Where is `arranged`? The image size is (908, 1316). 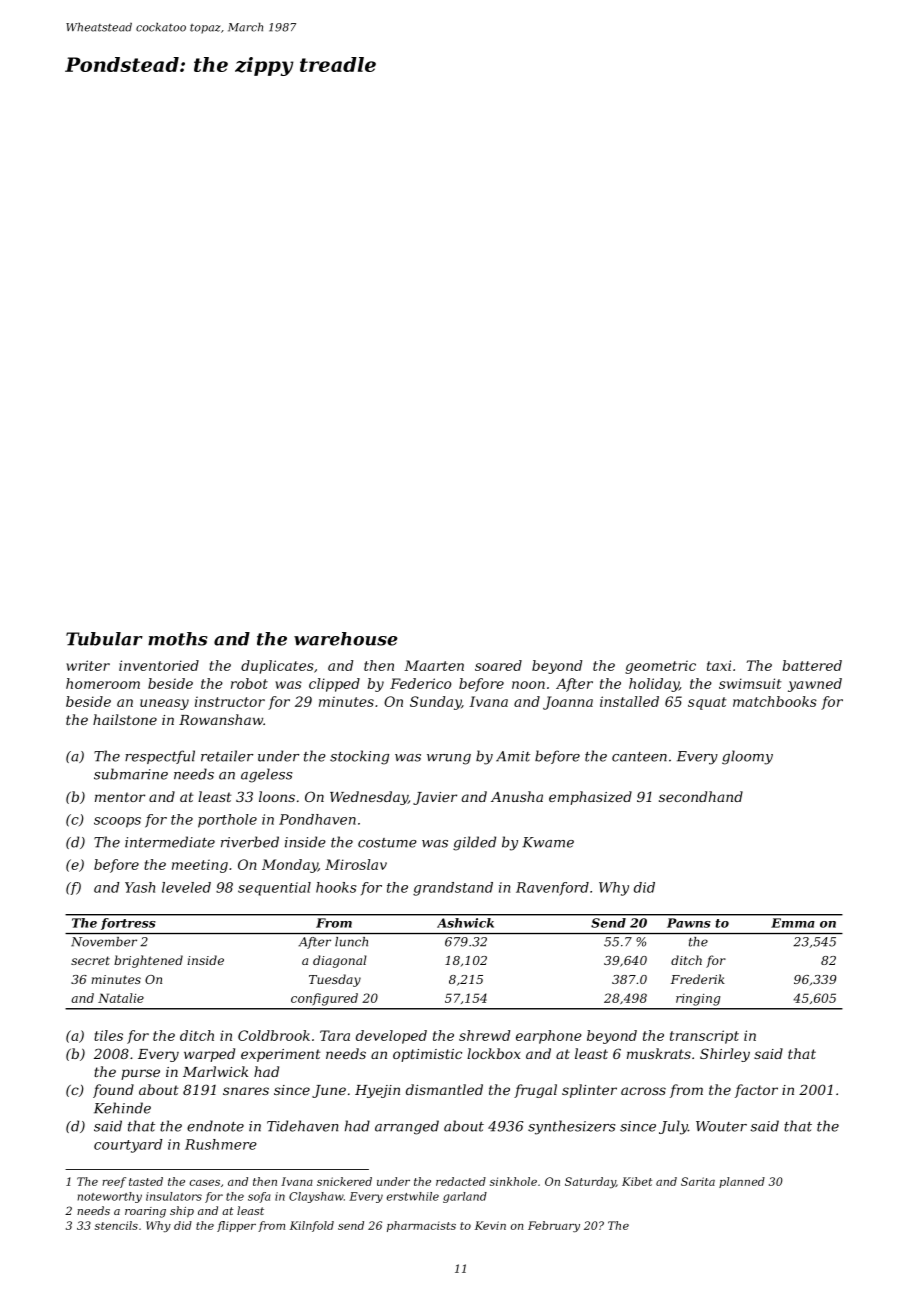 arranged is located at coordinates (407, 1127).
